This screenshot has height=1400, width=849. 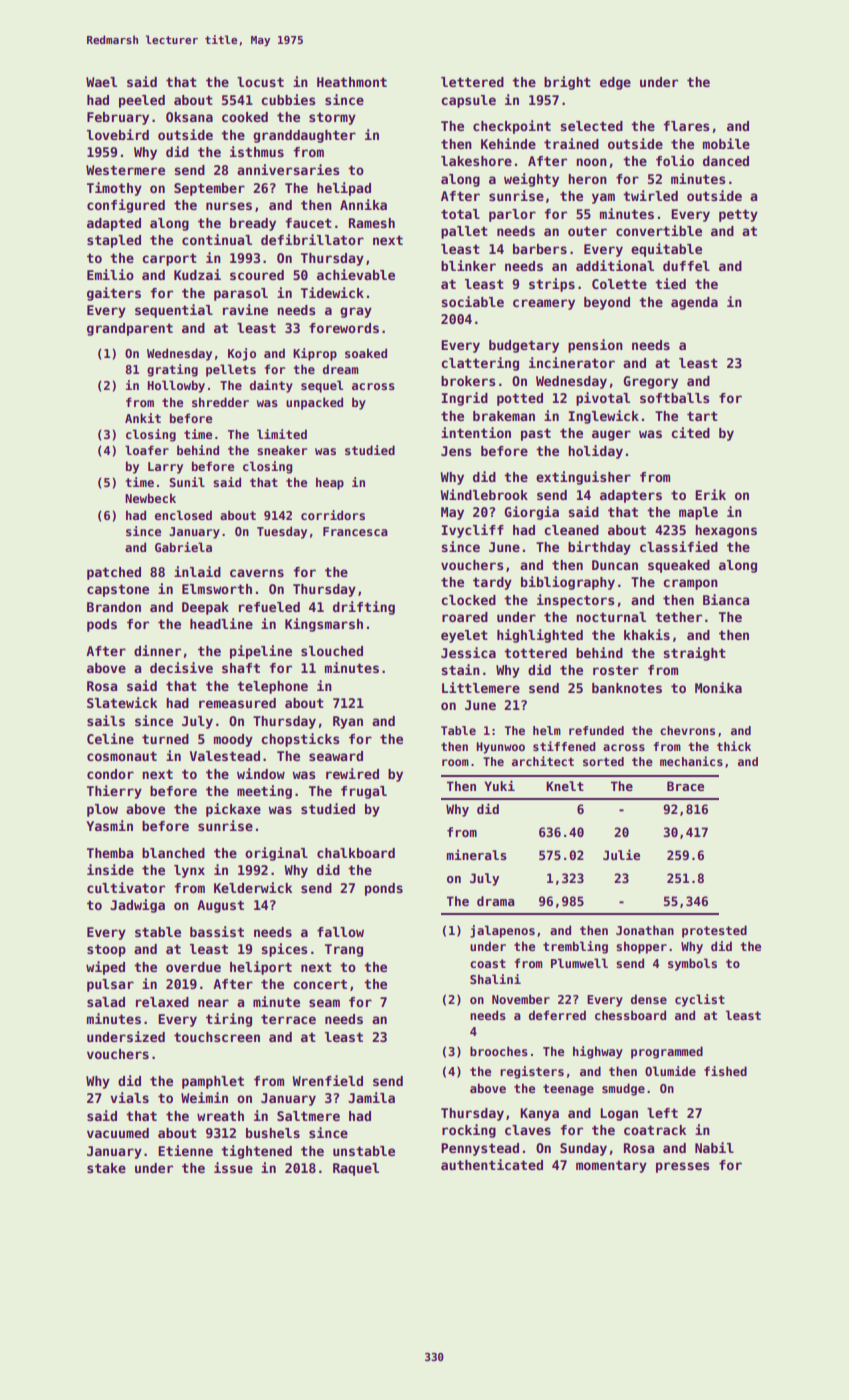 What do you see at coordinates (106, 1168) in the screenshot?
I see `stake` at bounding box center [106, 1168].
